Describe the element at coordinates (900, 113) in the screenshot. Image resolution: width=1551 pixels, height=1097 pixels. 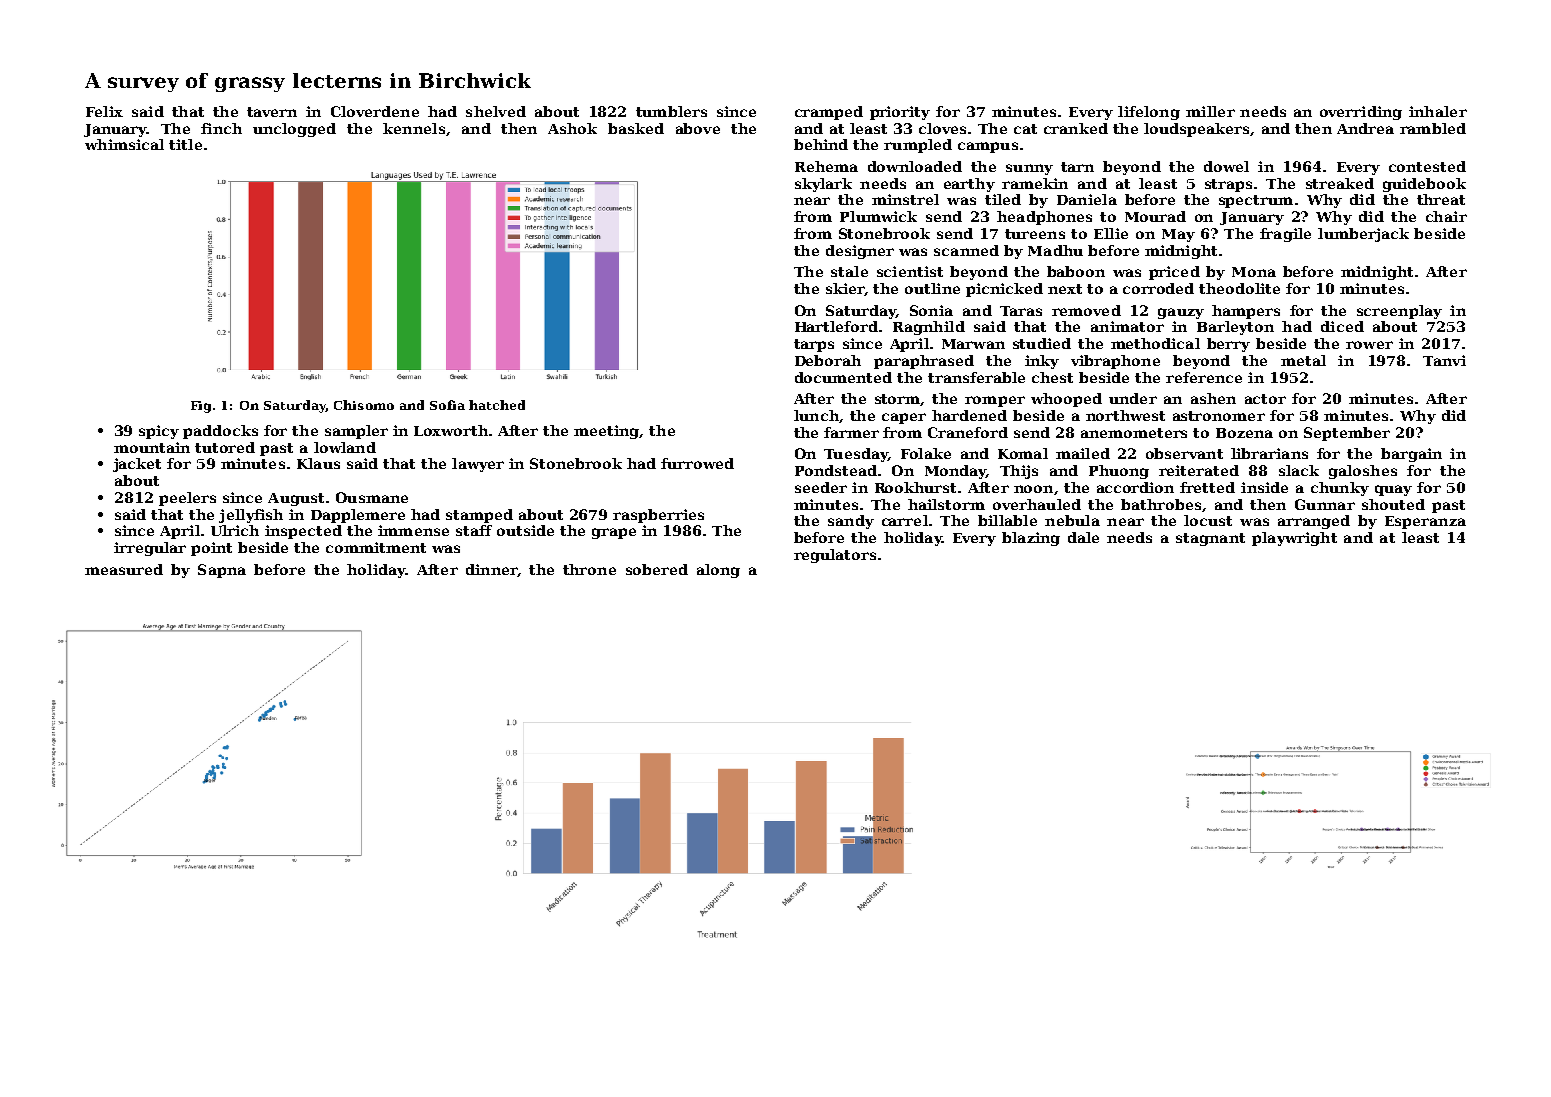
I see `priority` at that location.
